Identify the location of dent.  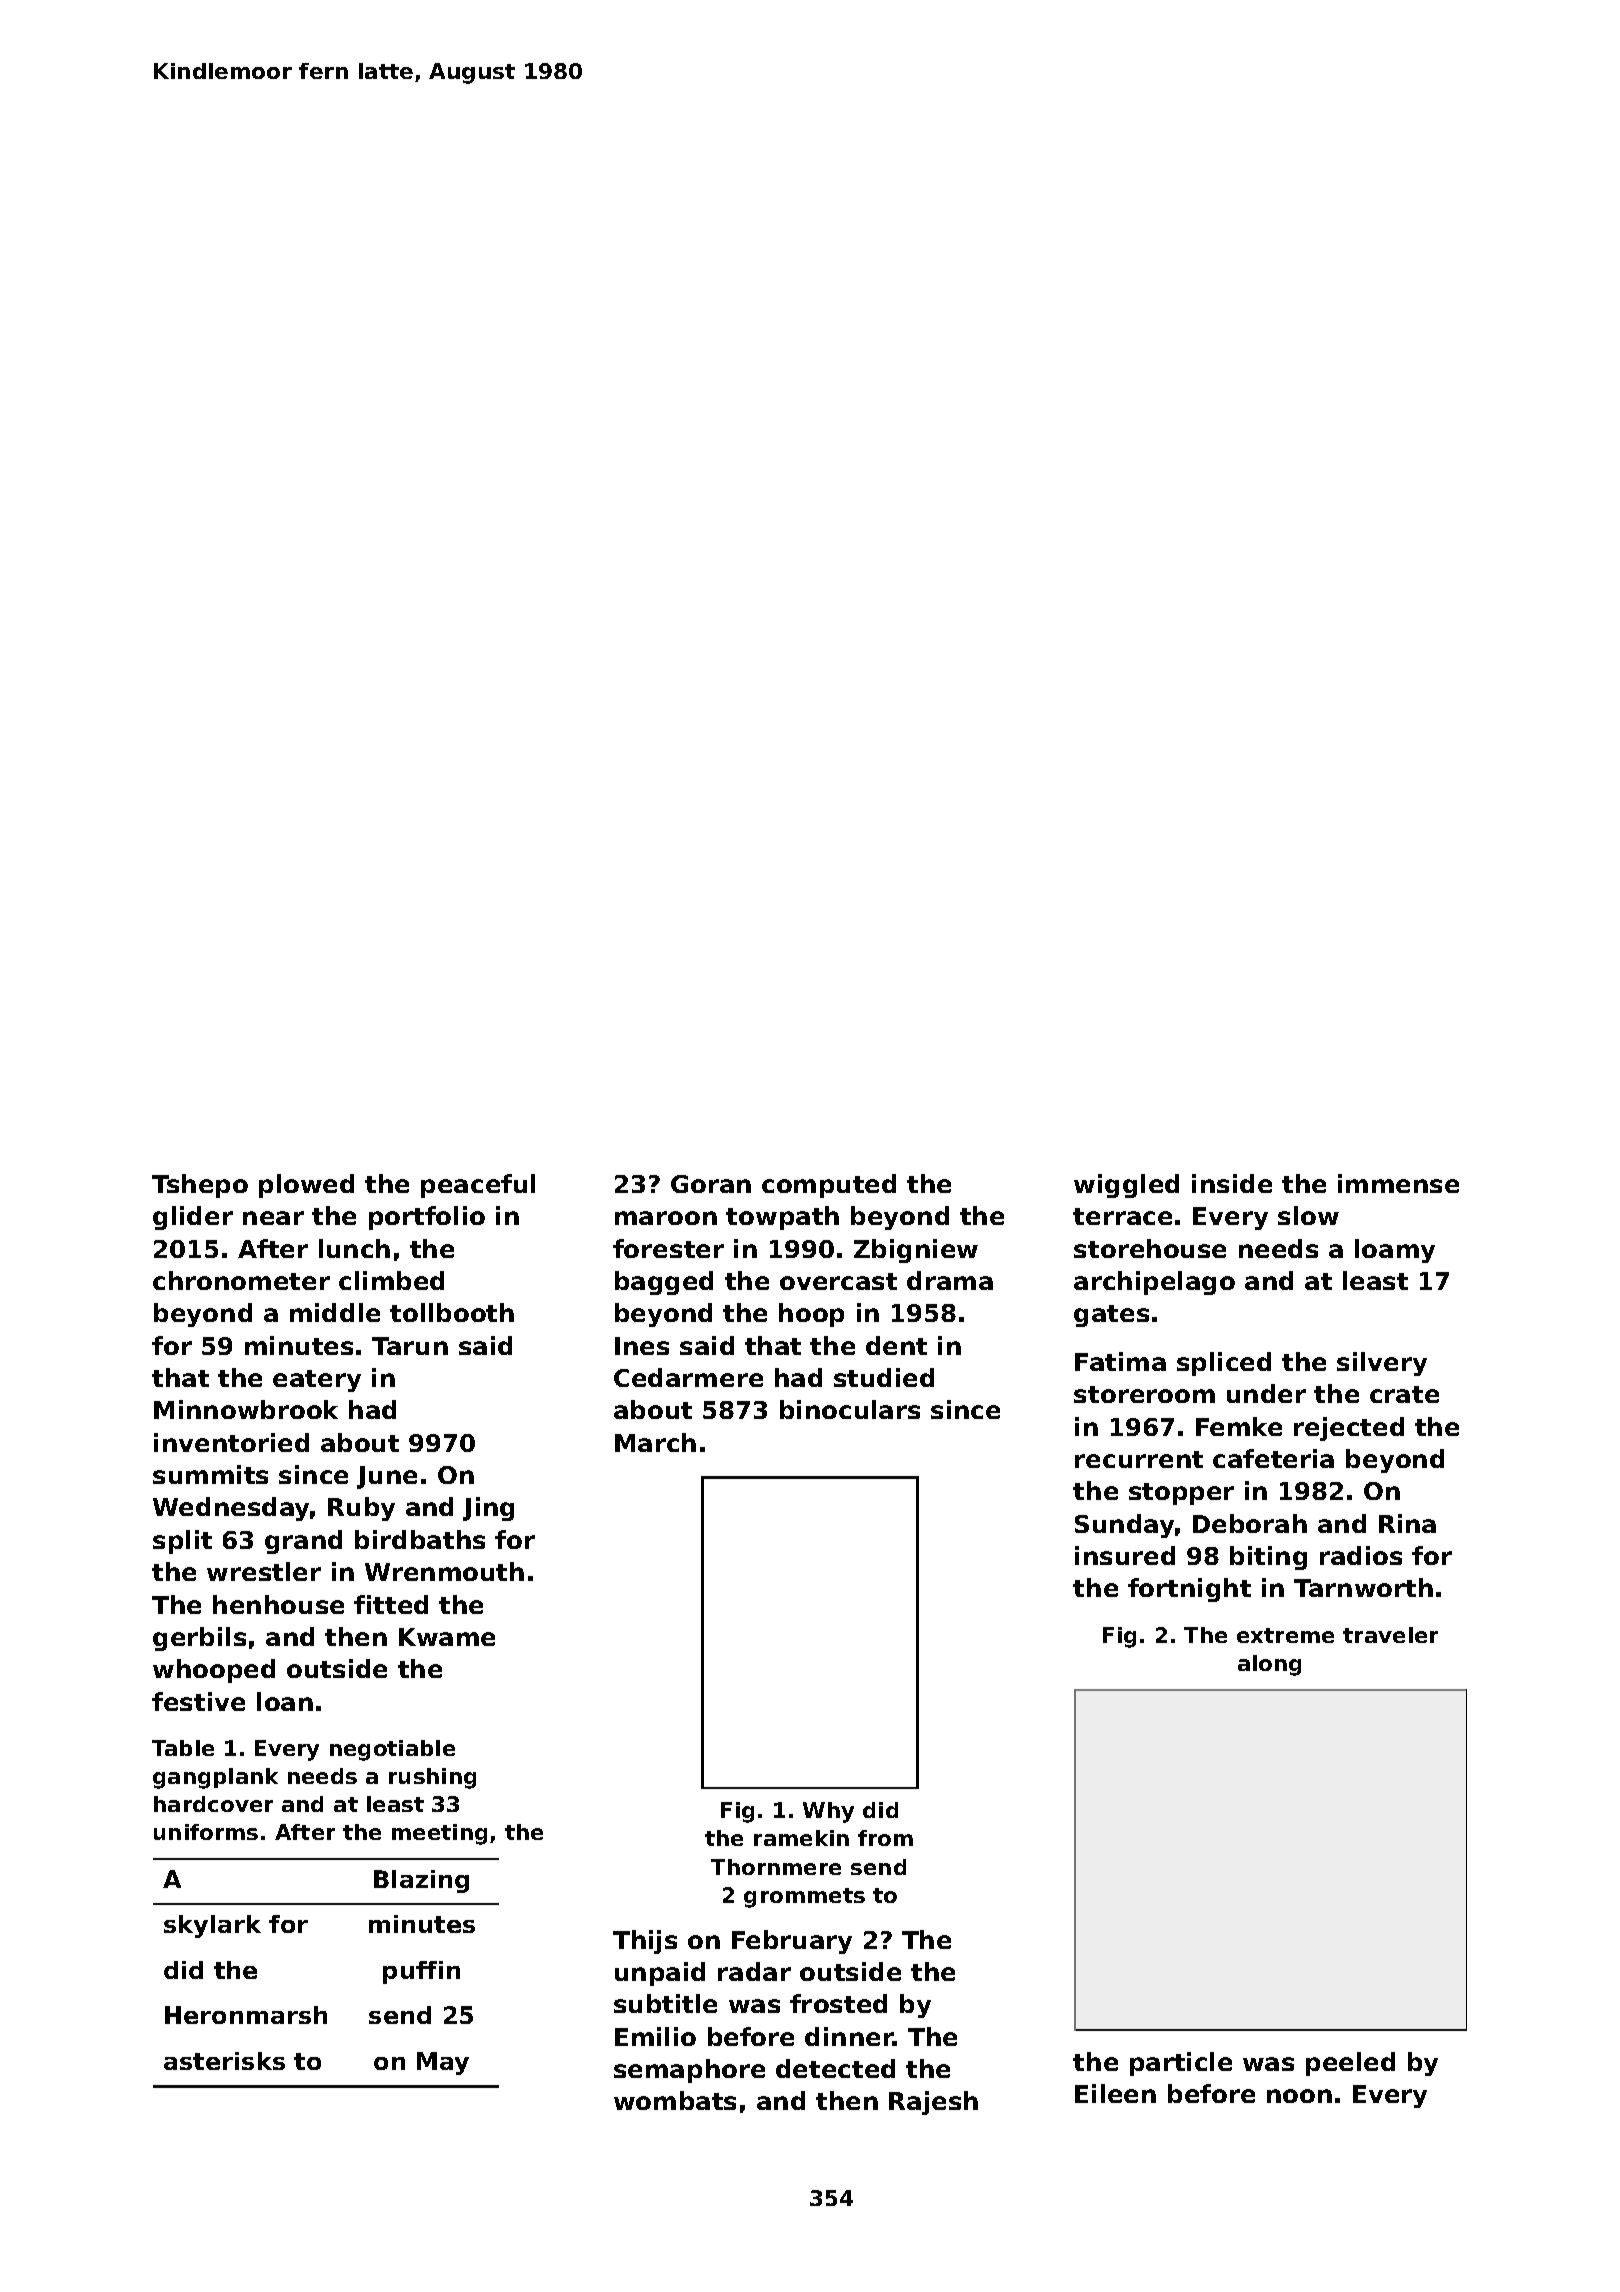
(896, 1345).
